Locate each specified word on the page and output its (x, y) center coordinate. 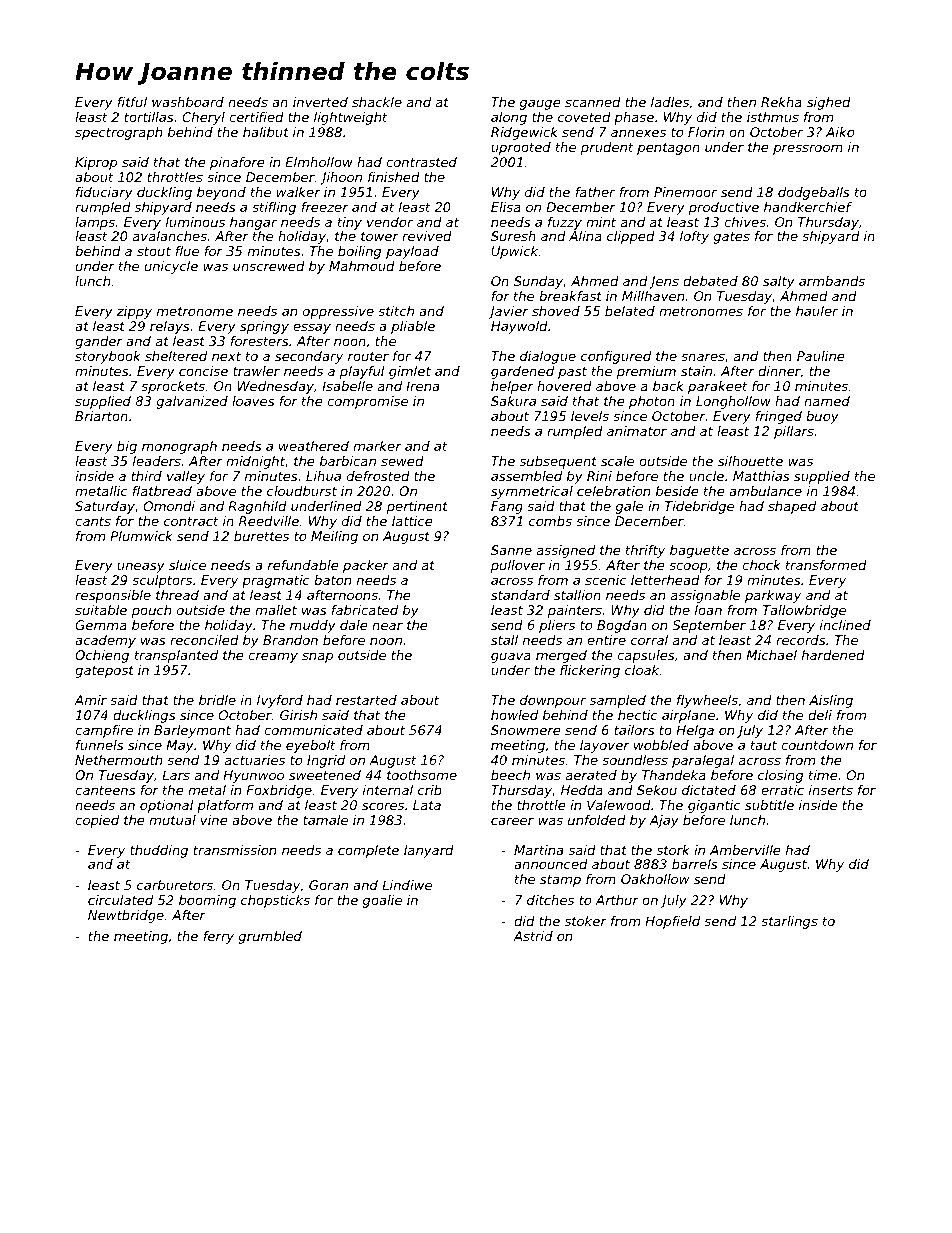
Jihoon (341, 178)
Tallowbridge (804, 611)
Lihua (323, 476)
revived (427, 236)
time (823, 775)
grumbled (270, 937)
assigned (566, 551)
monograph (179, 447)
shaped (792, 507)
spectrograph (118, 133)
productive (724, 208)
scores (383, 806)
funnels (100, 745)
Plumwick (141, 536)
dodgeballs (814, 193)
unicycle (171, 267)
